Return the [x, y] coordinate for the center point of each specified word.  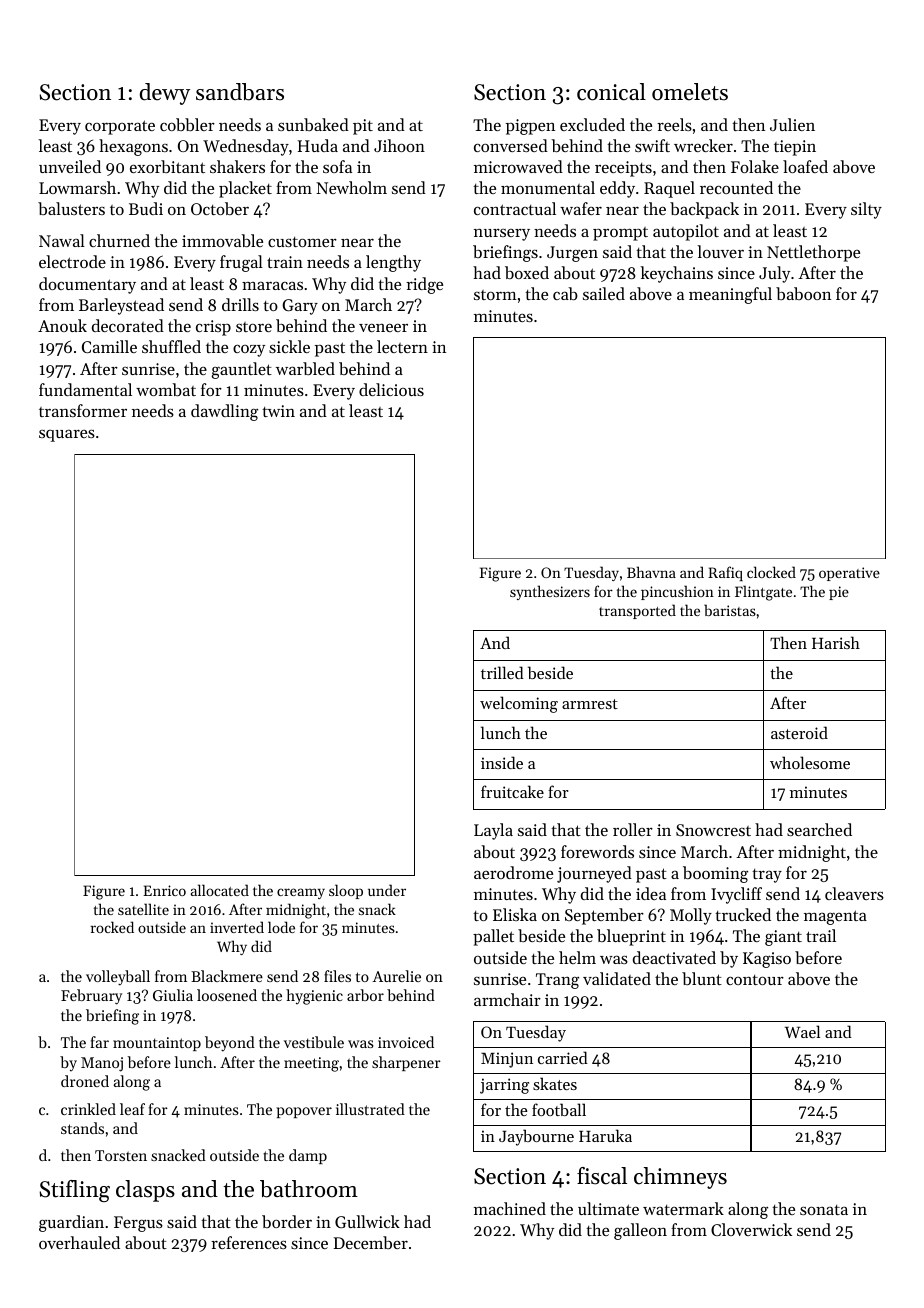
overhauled [79, 1242]
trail [821, 935]
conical [611, 92]
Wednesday [246, 147]
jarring [504, 1086]
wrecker [703, 145]
